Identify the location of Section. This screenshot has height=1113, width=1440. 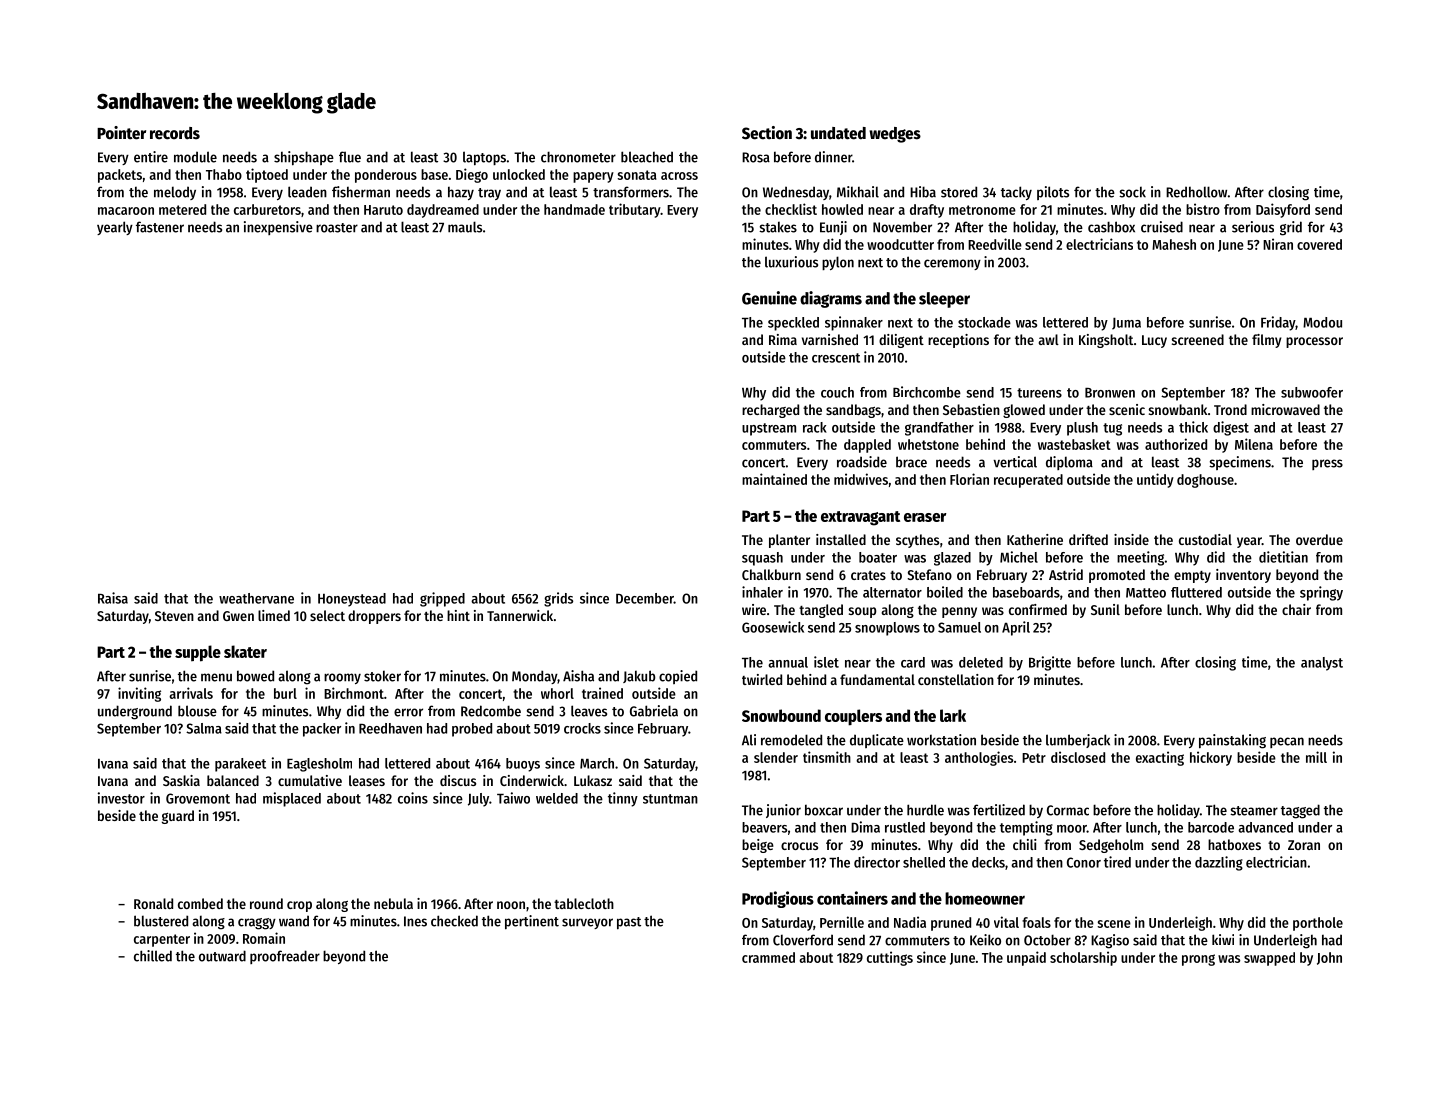
(767, 133).
